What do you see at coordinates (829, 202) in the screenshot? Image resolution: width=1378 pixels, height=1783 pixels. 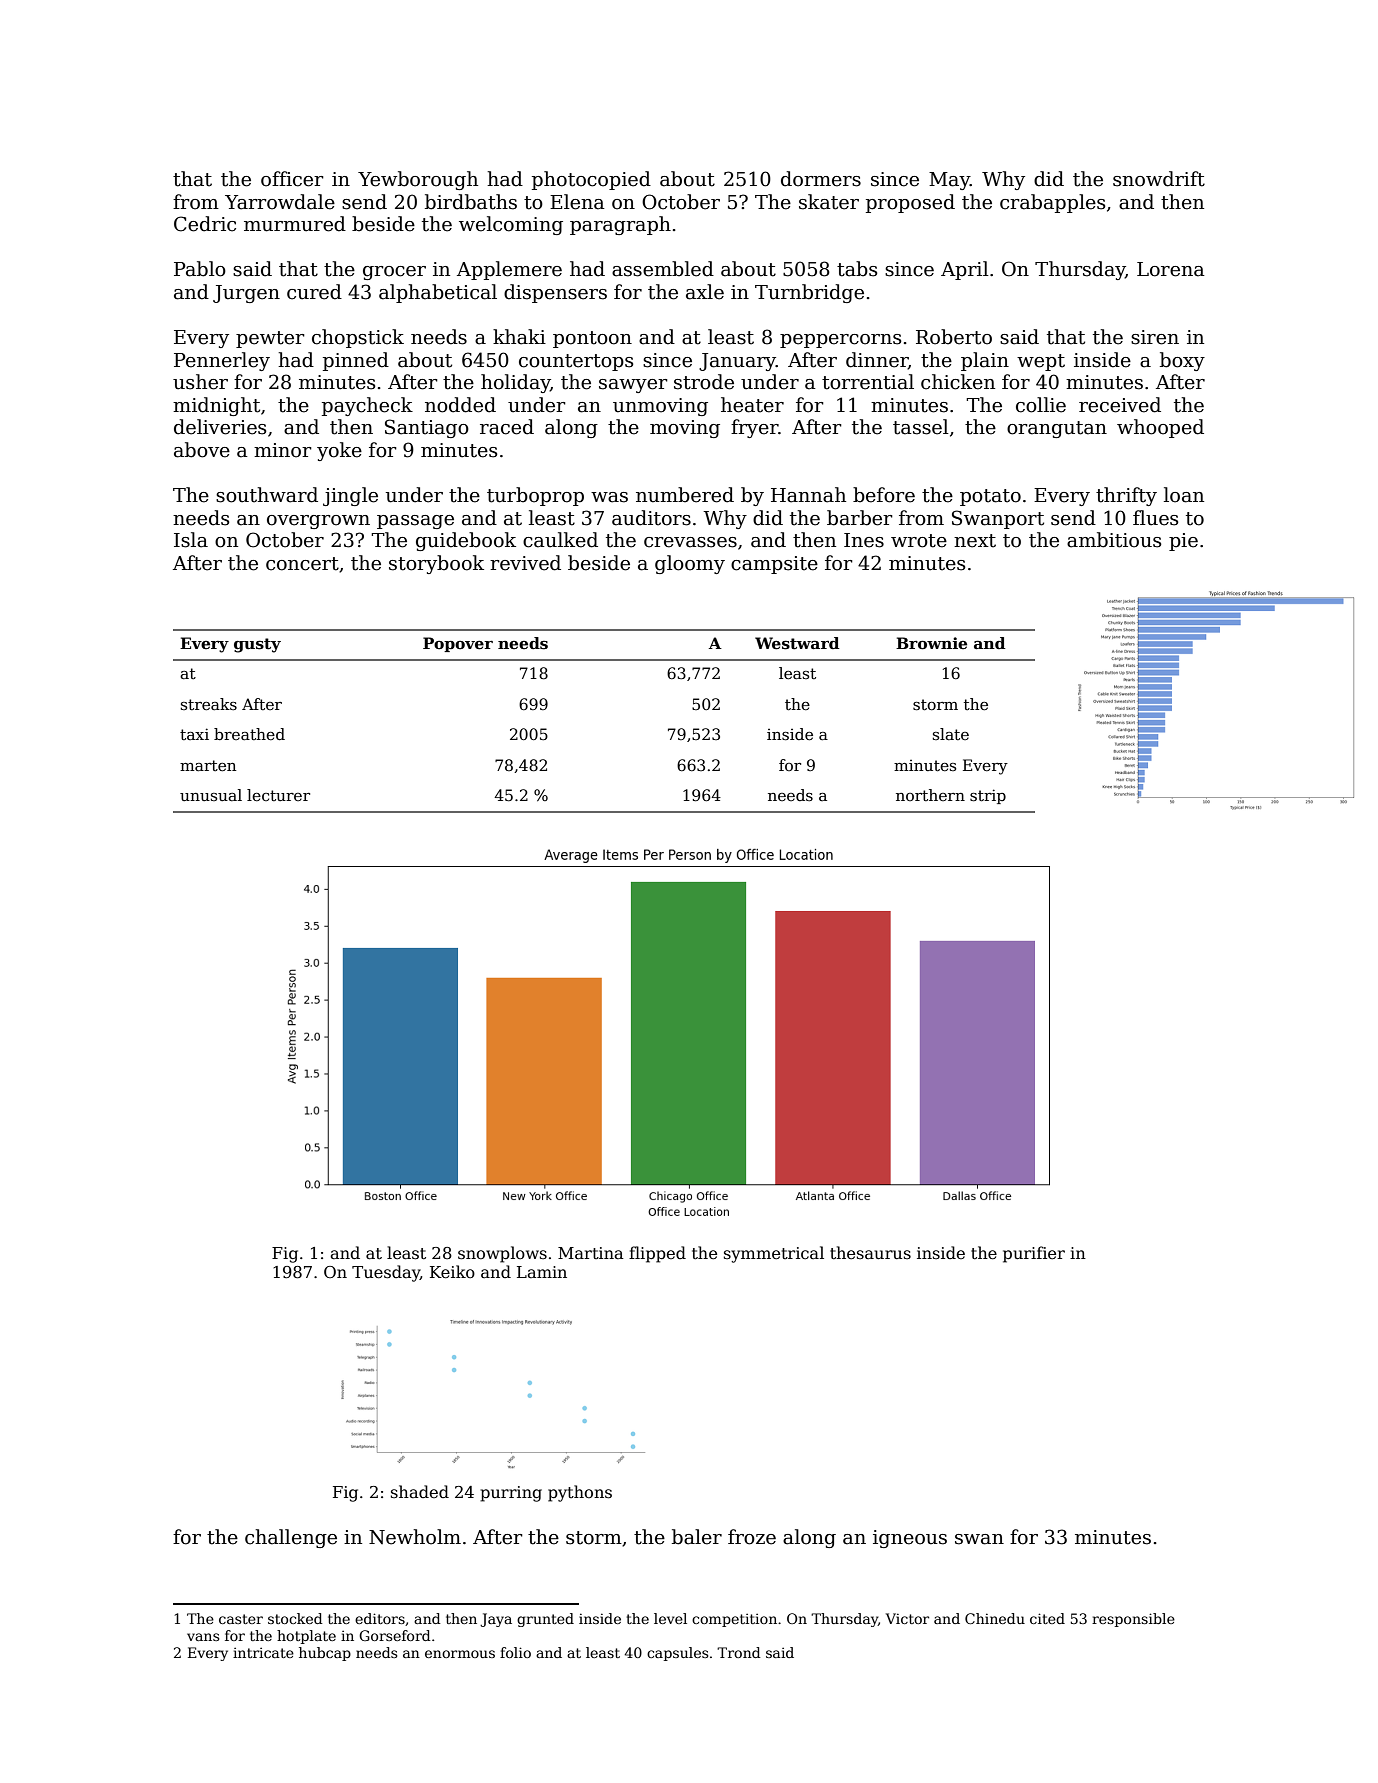 I see `skater` at bounding box center [829, 202].
